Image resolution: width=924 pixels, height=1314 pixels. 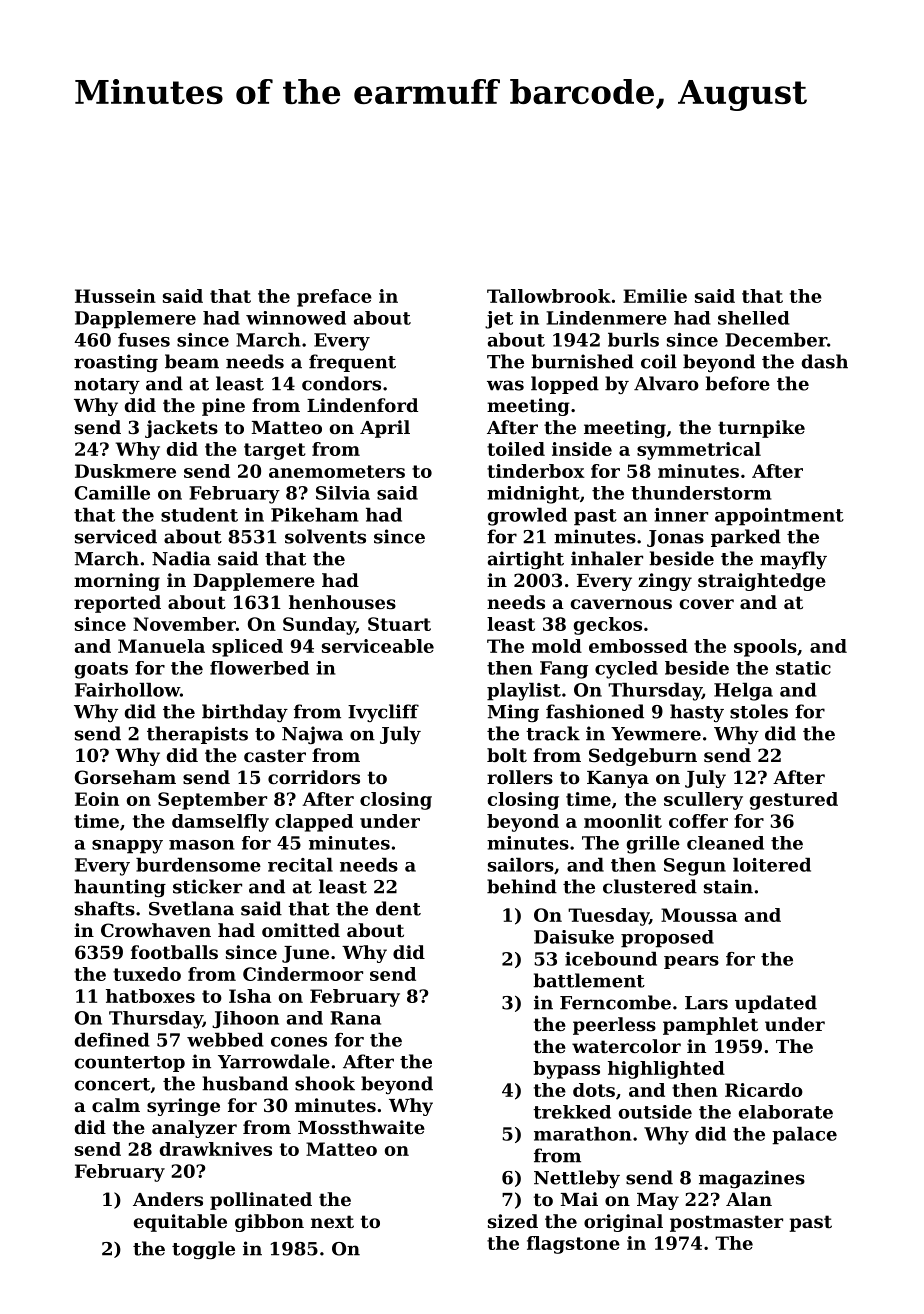 What do you see at coordinates (355, 1018) in the screenshot?
I see `Rana` at bounding box center [355, 1018].
